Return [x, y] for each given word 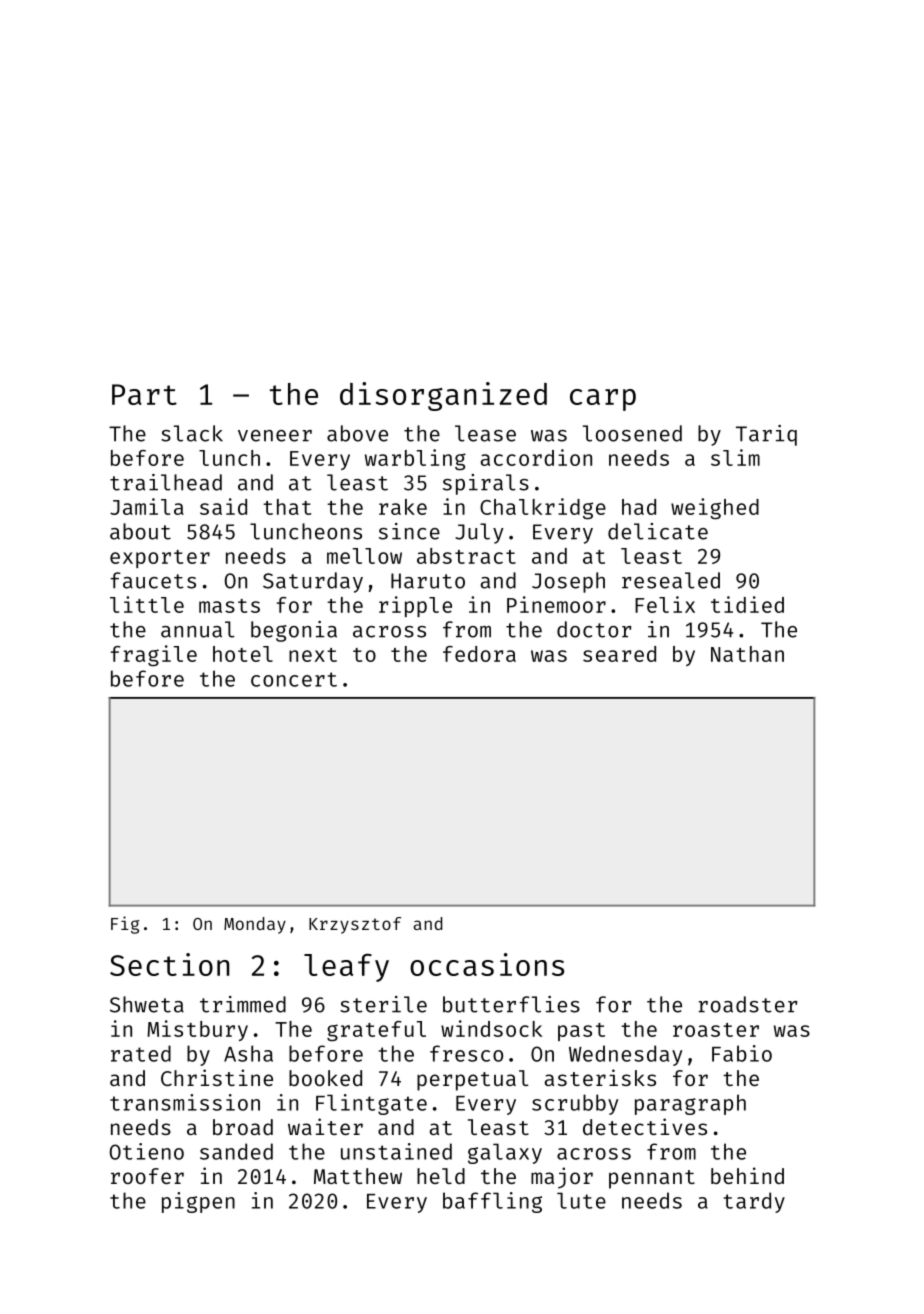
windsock [491, 1028]
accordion [536, 457]
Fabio [742, 1053]
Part [144, 394]
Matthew [358, 1176]
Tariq [766, 435]
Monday [255, 925]
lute [581, 1200]
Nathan [747, 654]
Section [169, 964]
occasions [487, 964]
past [581, 1032]
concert [294, 679]
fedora [479, 654]
